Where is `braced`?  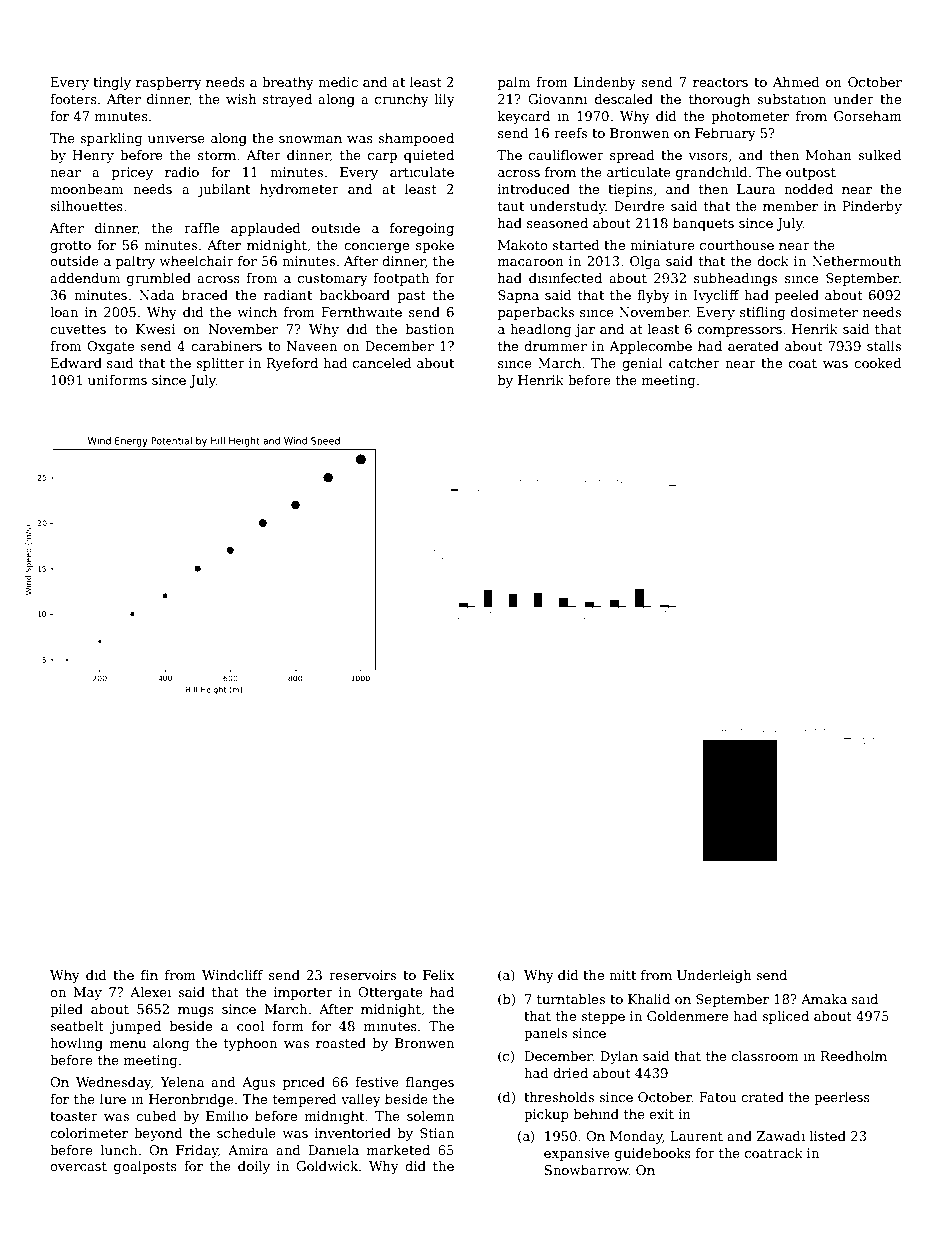
braced is located at coordinates (205, 295).
